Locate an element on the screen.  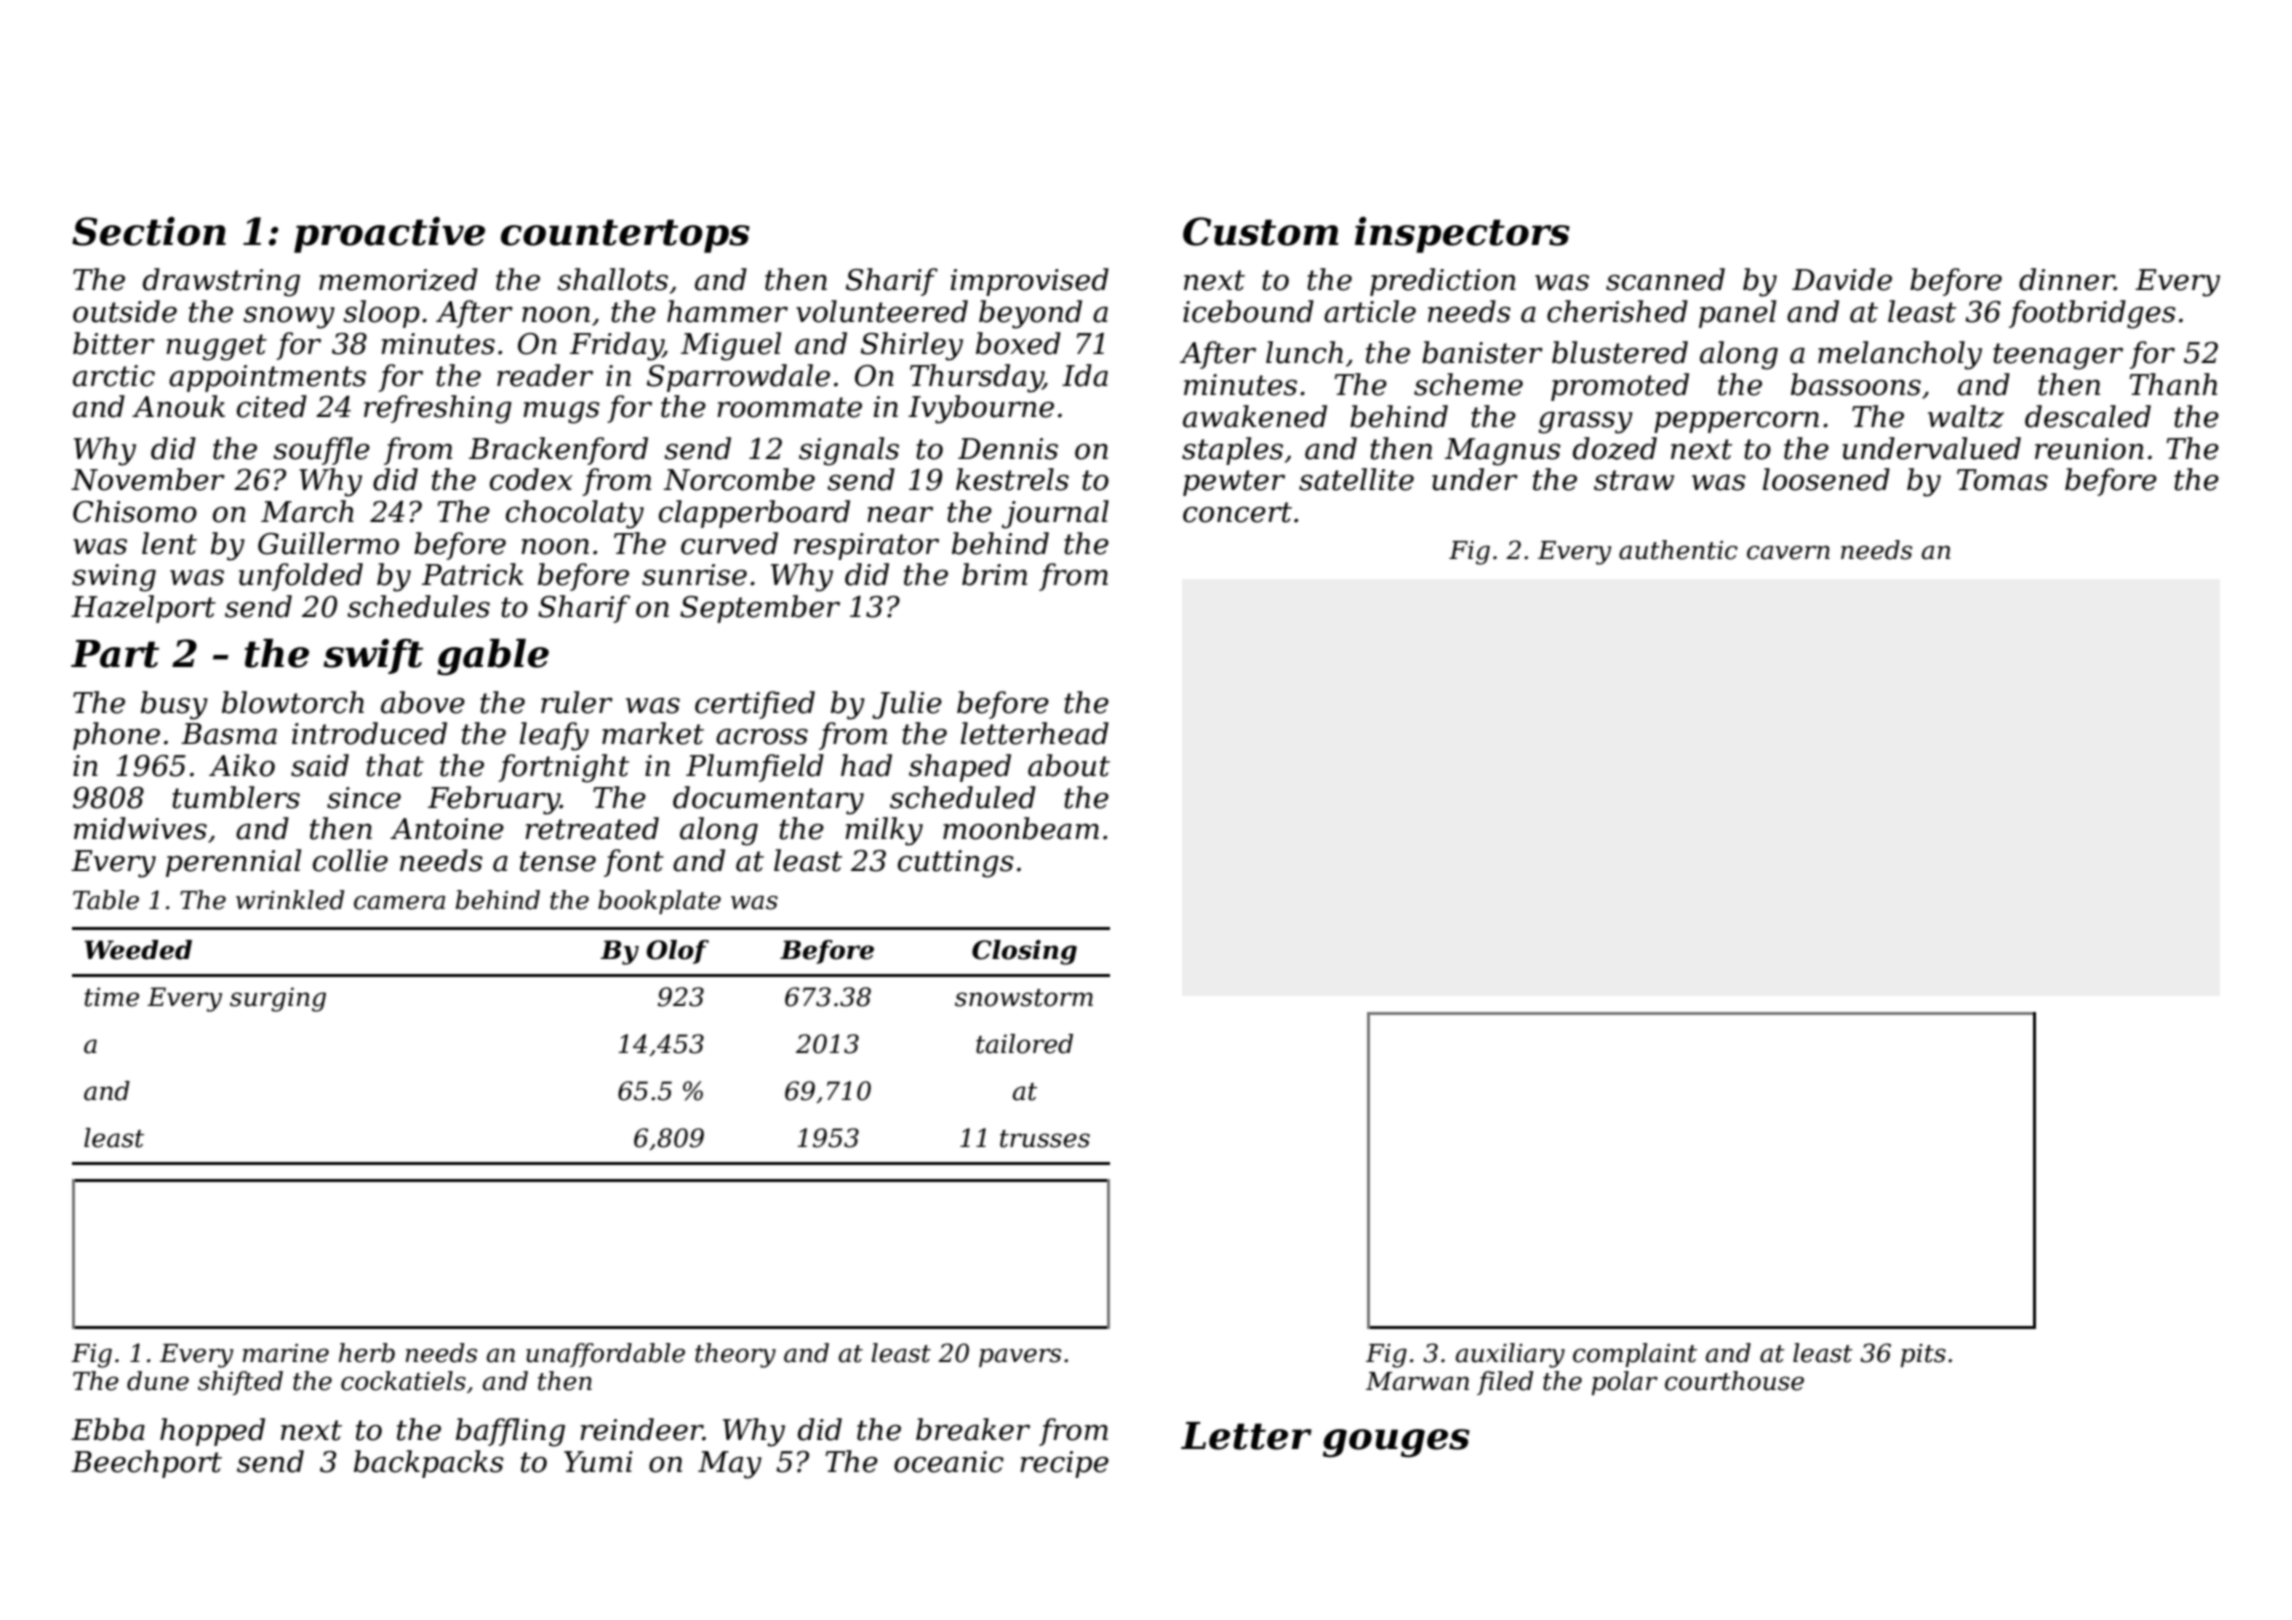
icebound is located at coordinates (1248, 311).
